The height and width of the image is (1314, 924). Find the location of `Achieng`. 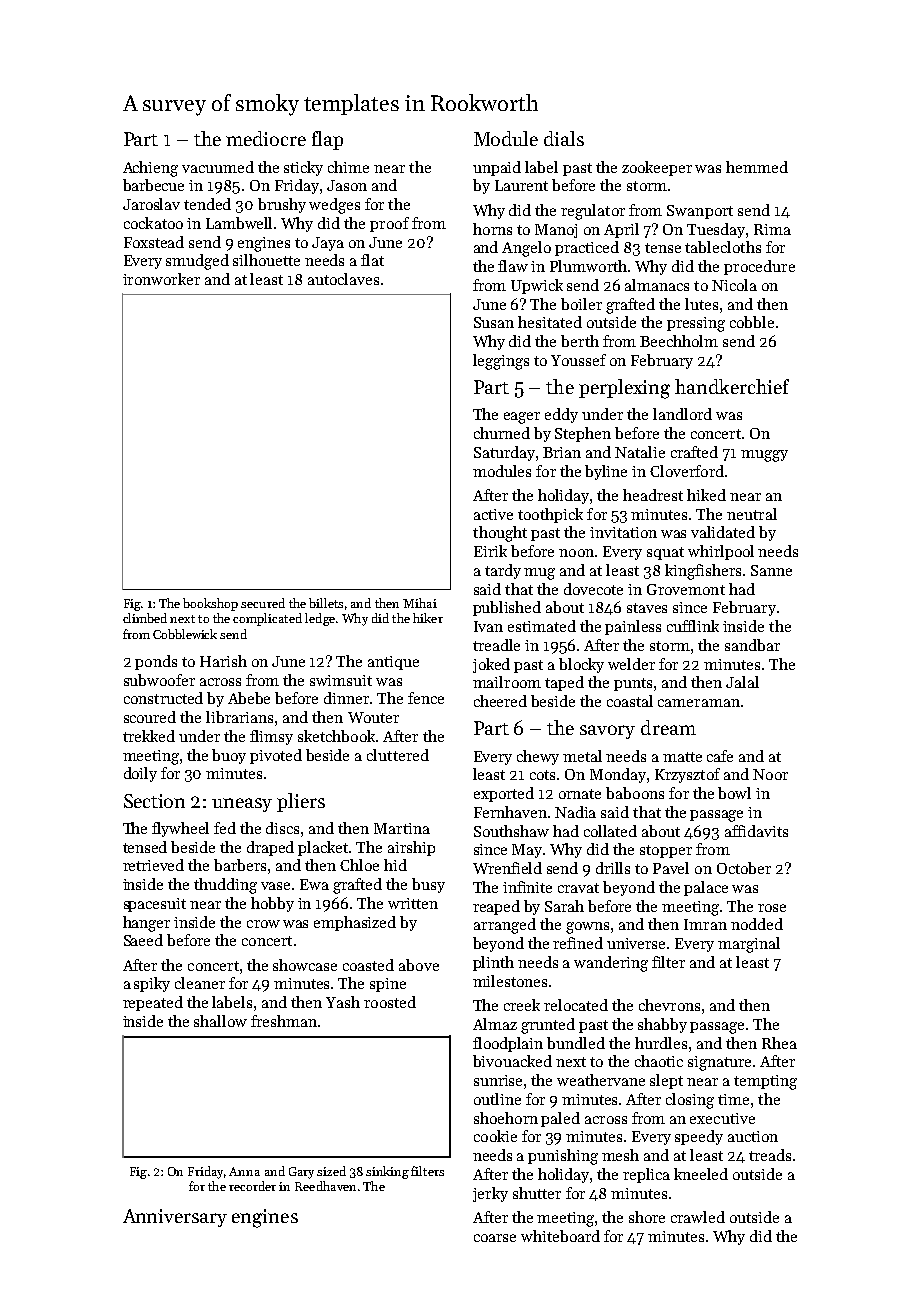

Achieng is located at coordinates (150, 169).
